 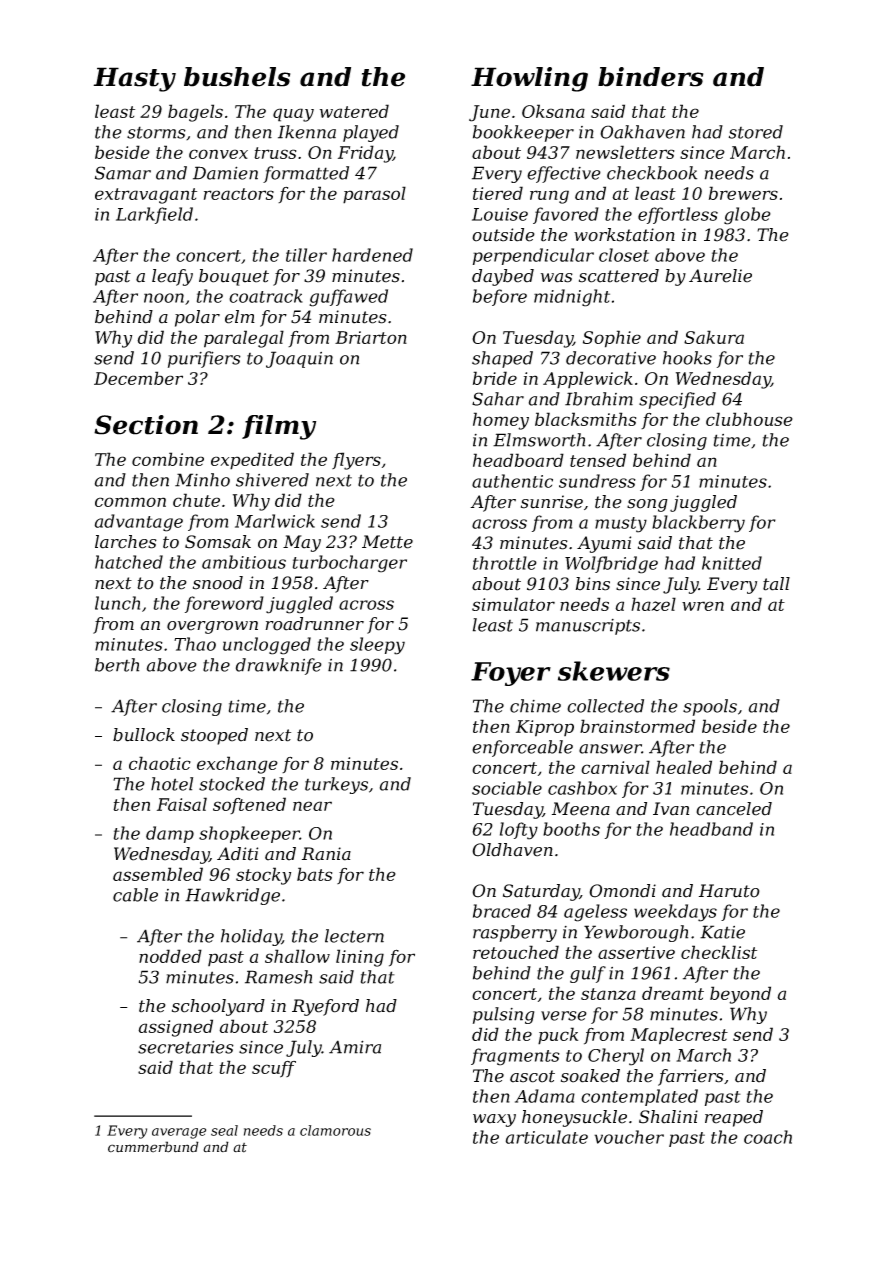 What do you see at coordinates (146, 196) in the document?
I see `extravagant` at bounding box center [146, 196].
